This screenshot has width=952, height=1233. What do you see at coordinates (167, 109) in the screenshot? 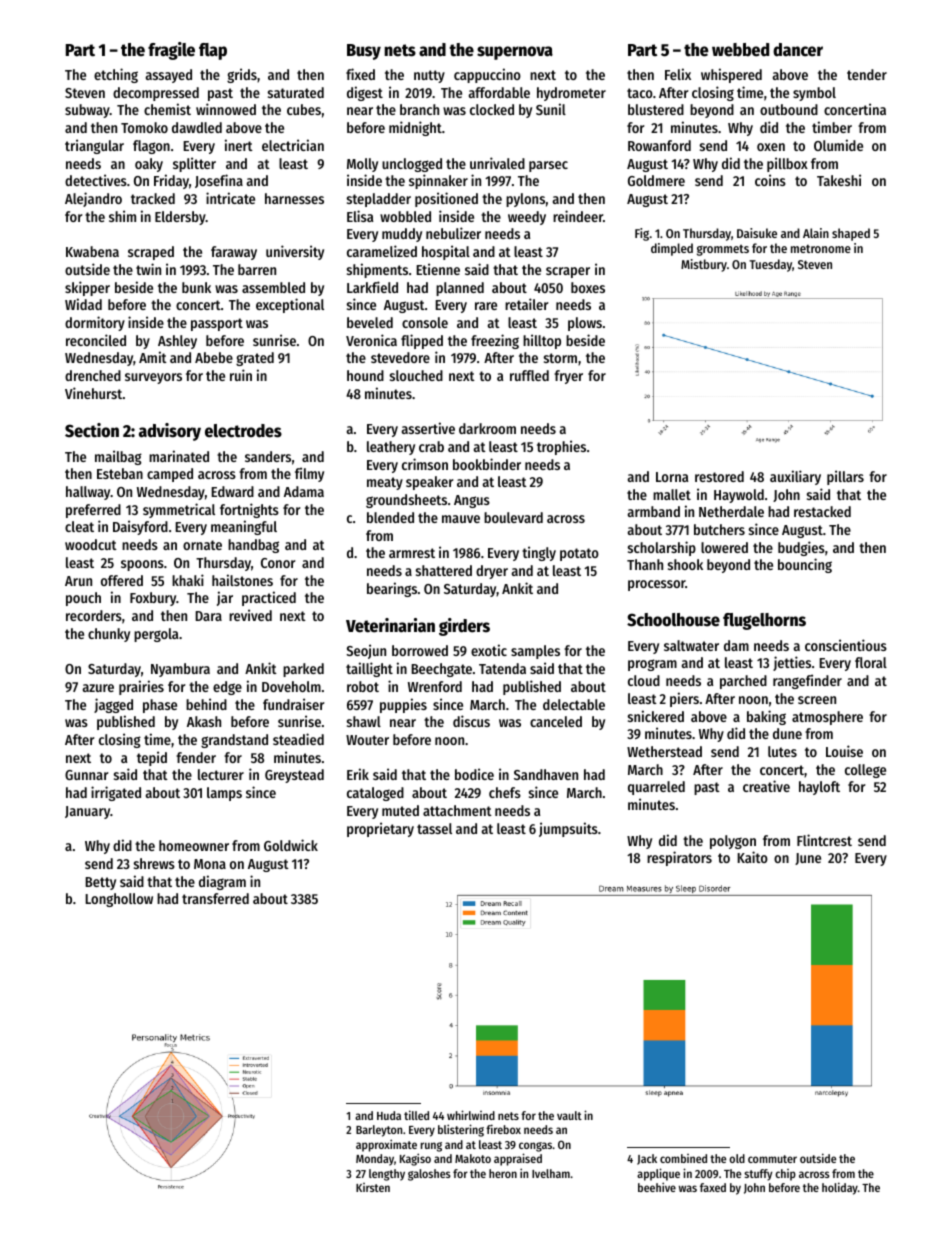
I see `chemist` at bounding box center [167, 109].
